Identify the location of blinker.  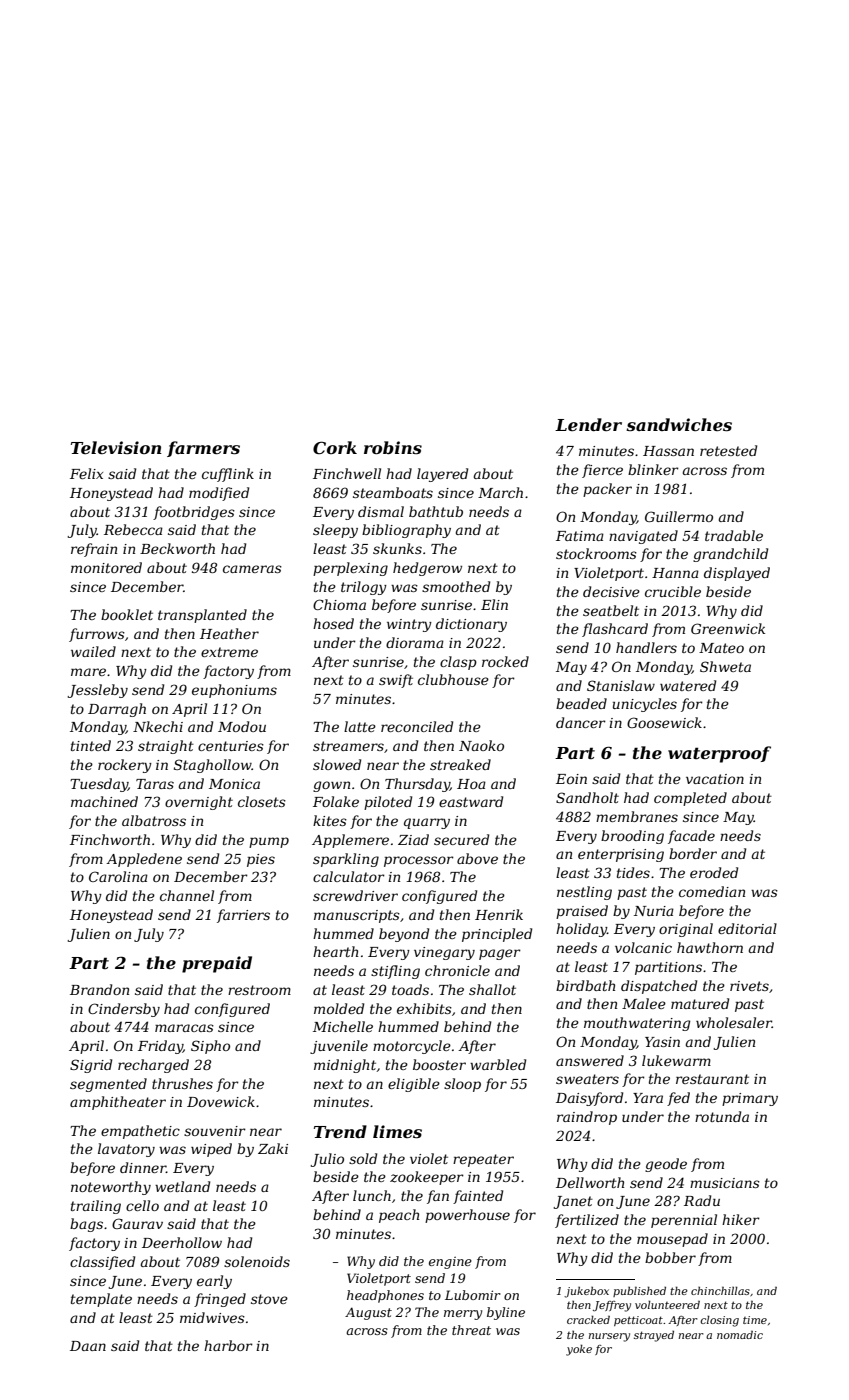
(653, 469).
